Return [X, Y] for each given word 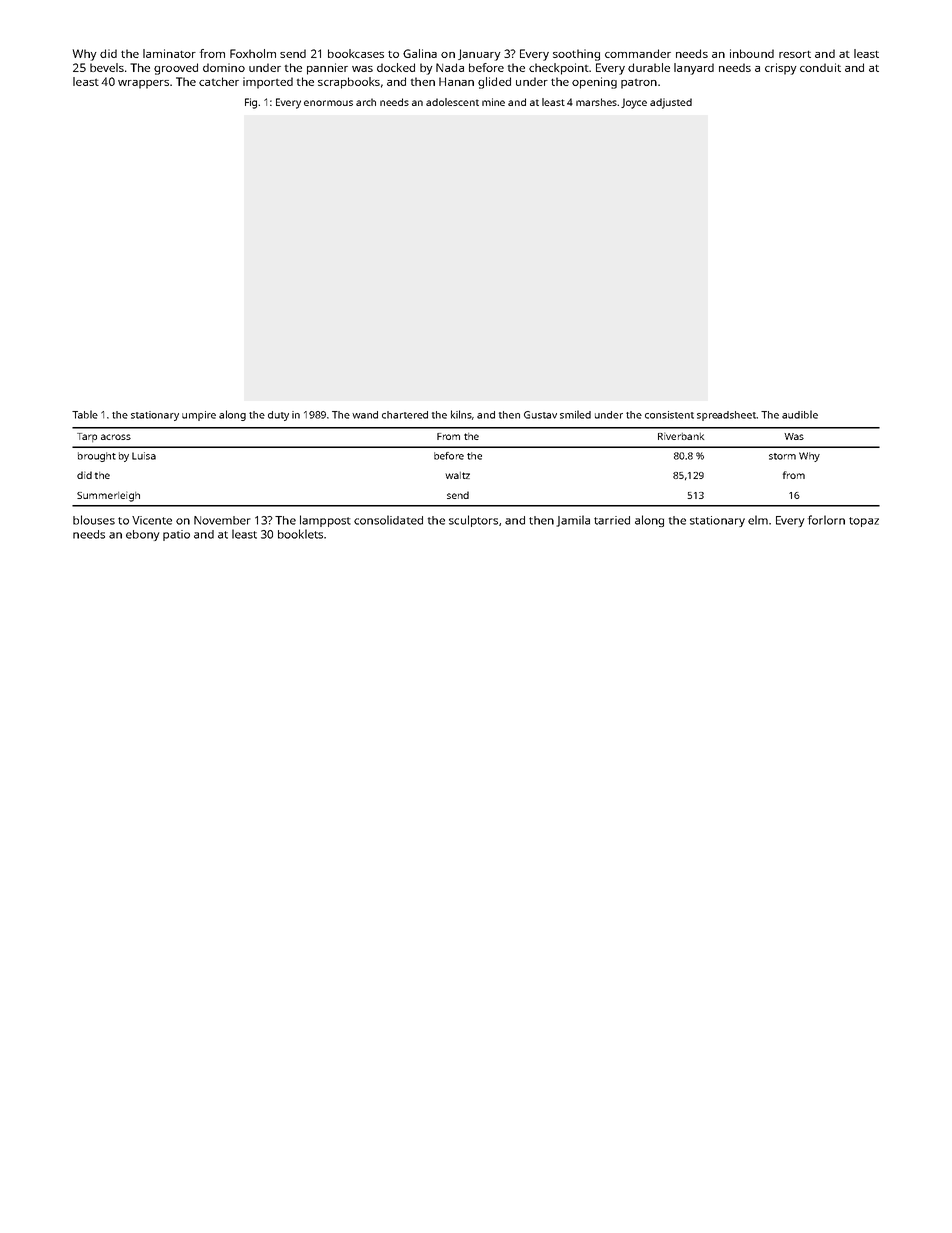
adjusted [671, 103]
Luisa [144, 456]
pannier [327, 69]
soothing [576, 55]
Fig [251, 103]
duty [278, 416]
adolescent [452, 102]
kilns [461, 414]
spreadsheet [727, 416]
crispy [781, 69]
